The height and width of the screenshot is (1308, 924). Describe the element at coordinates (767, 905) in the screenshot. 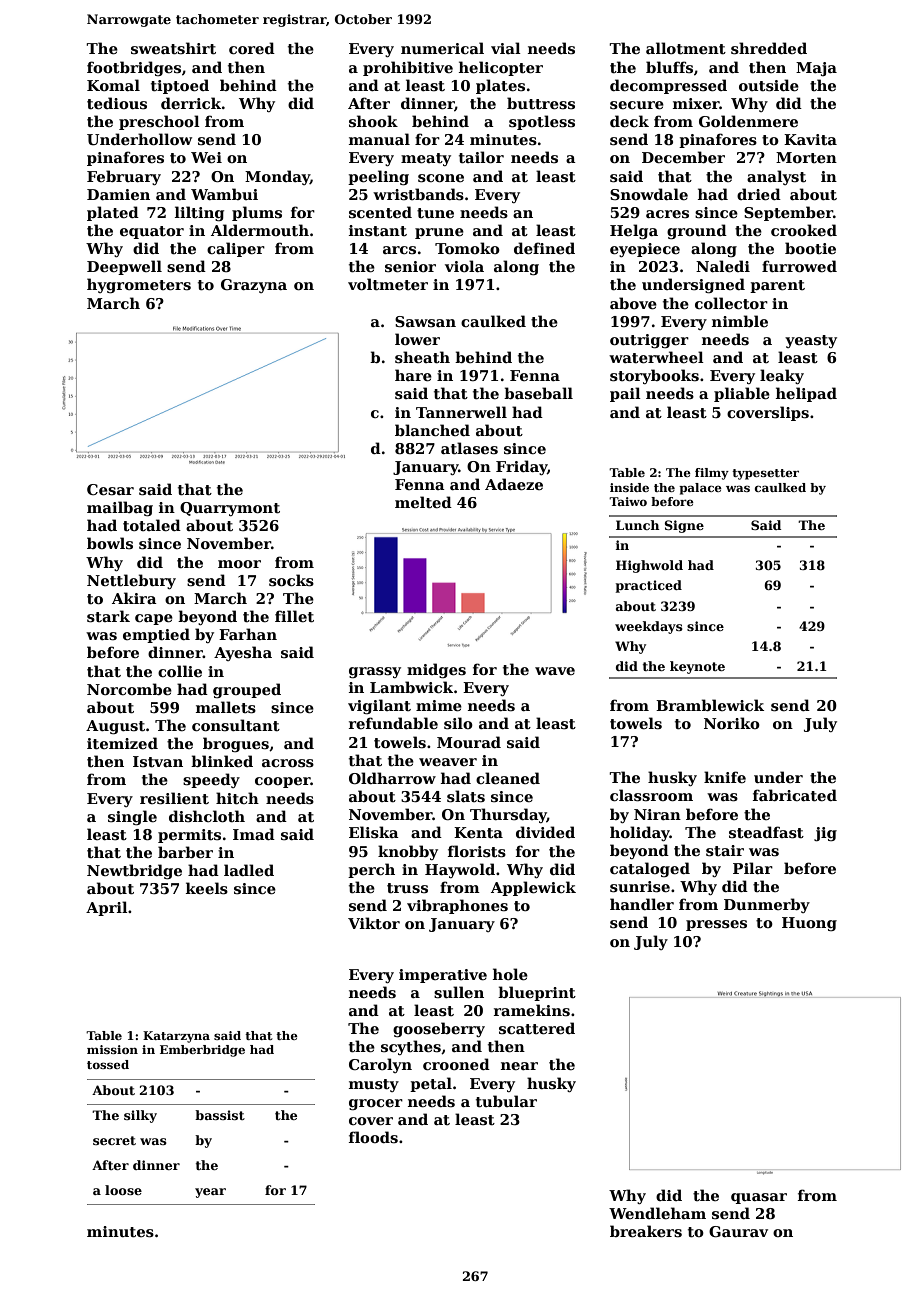

I see `Dunmerby` at that location.
